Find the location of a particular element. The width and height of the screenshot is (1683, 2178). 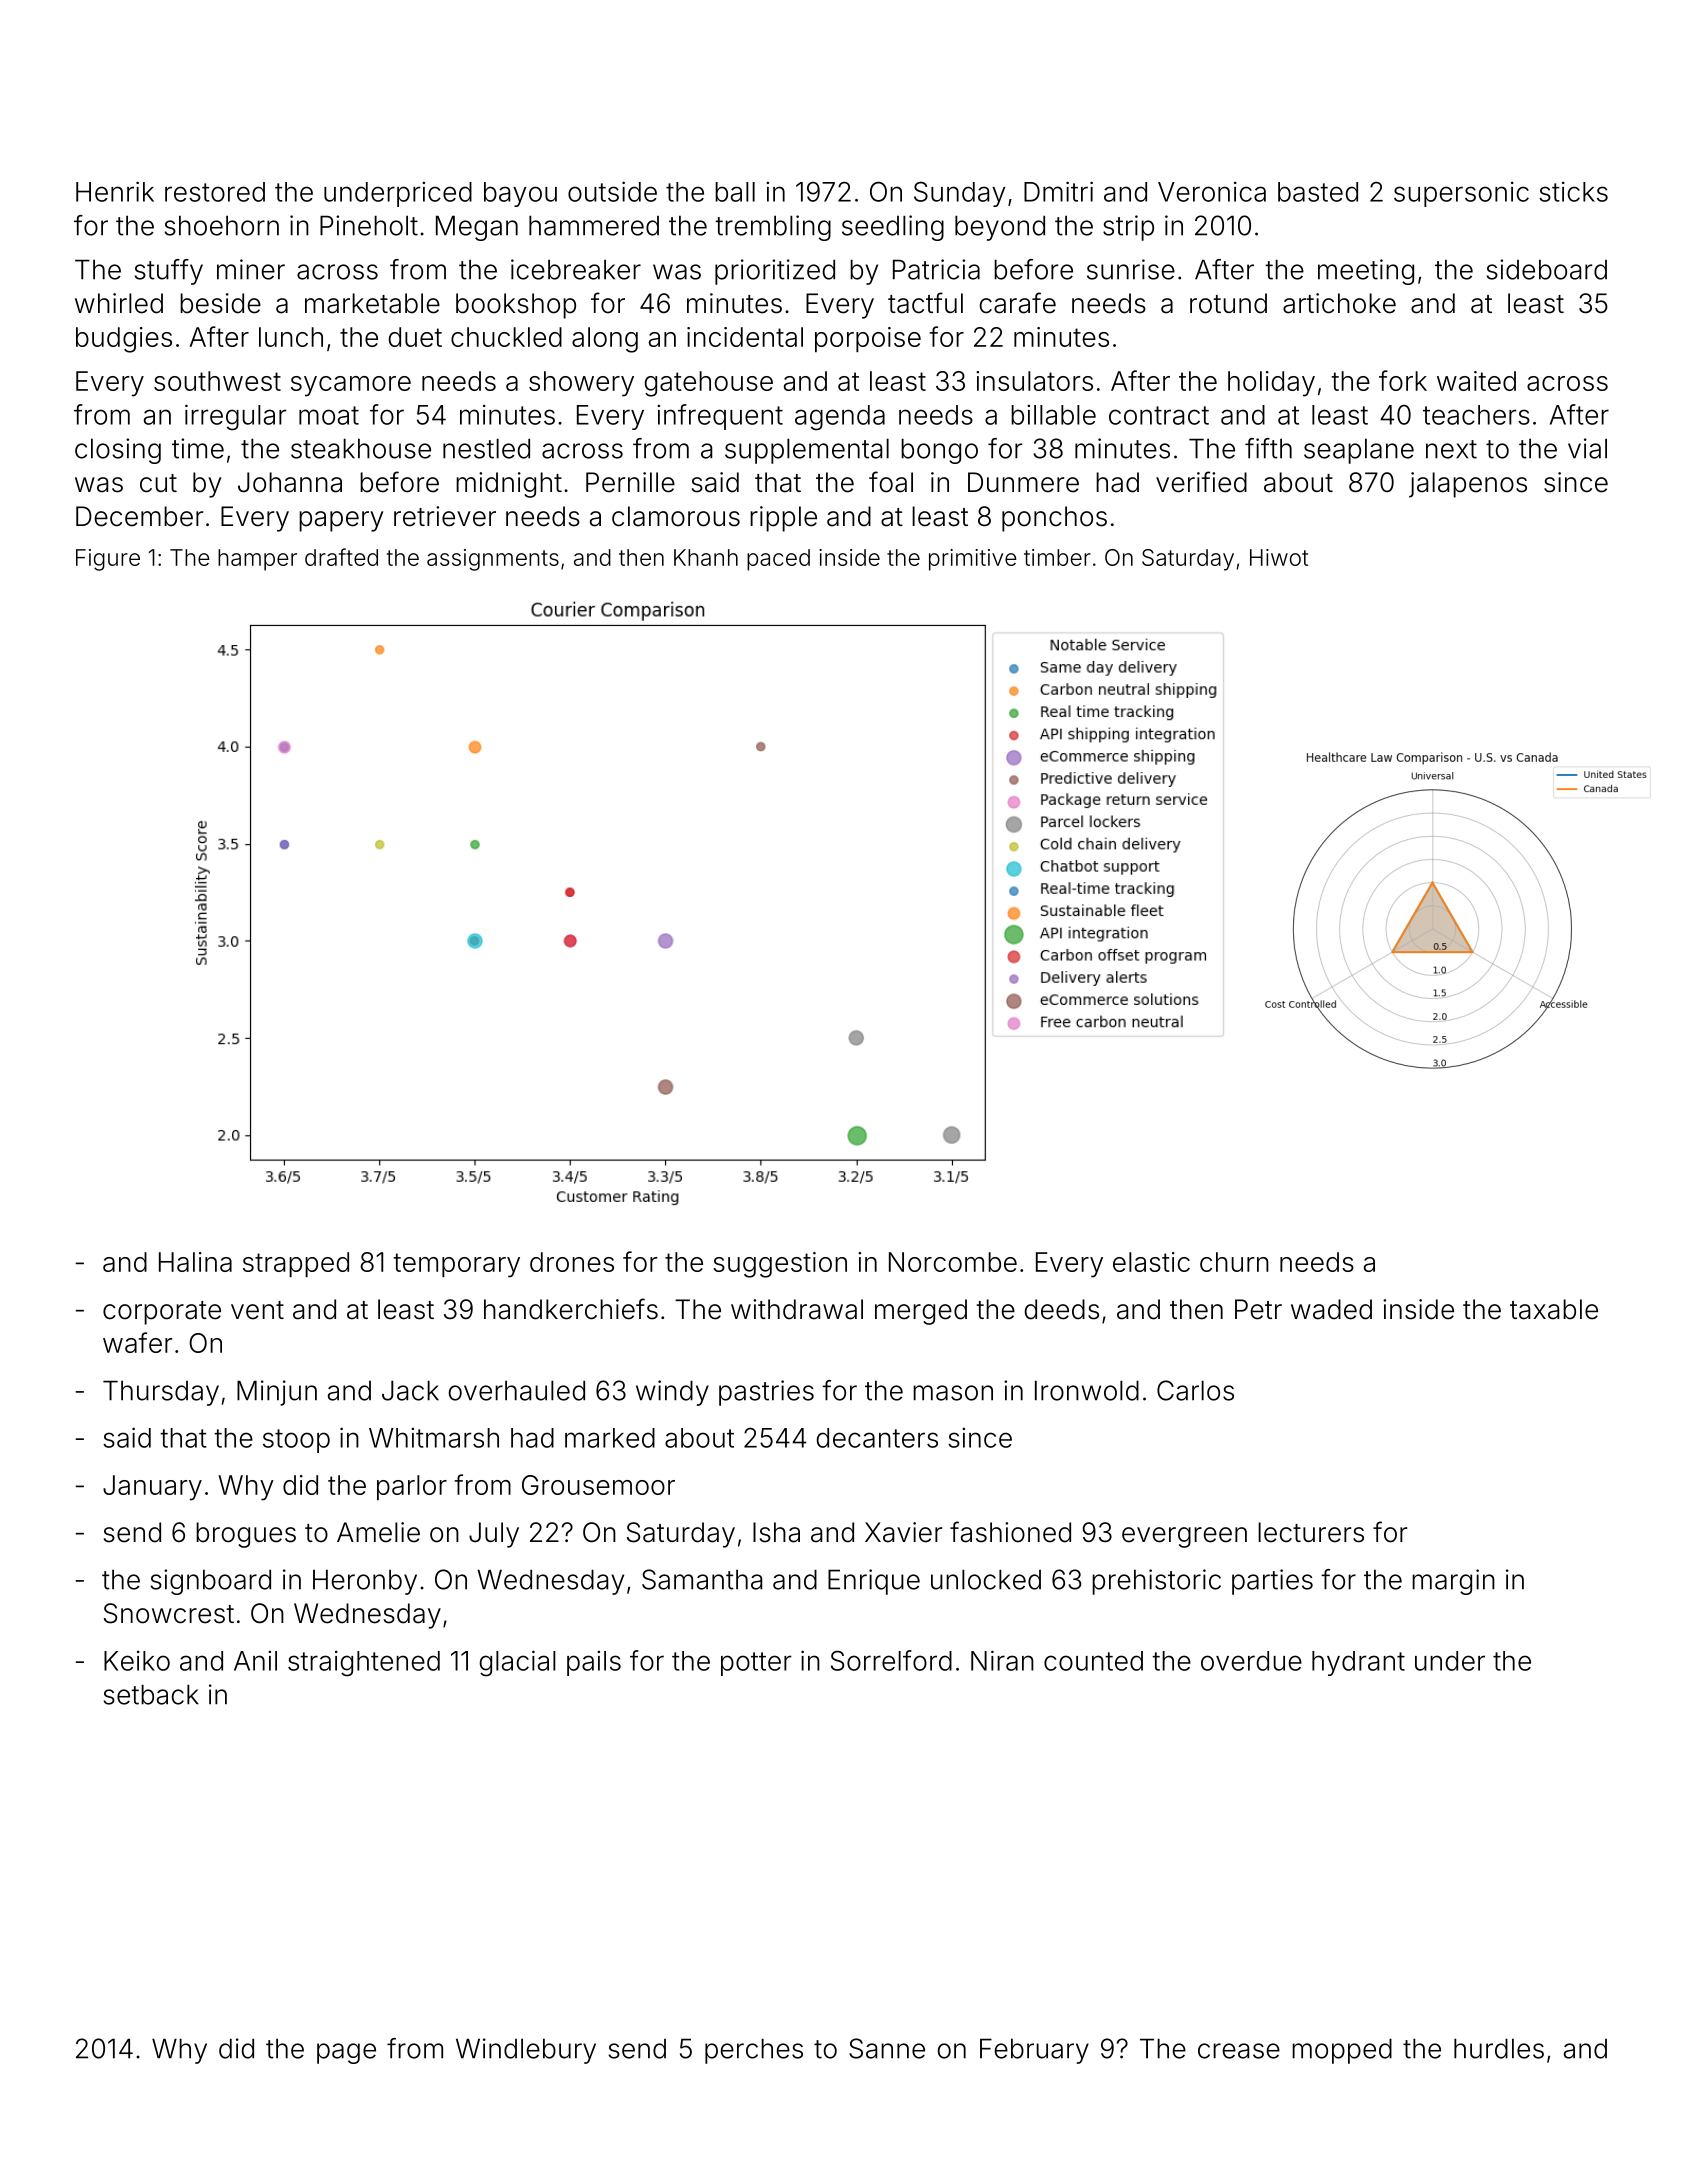

restored is located at coordinates (215, 192).
